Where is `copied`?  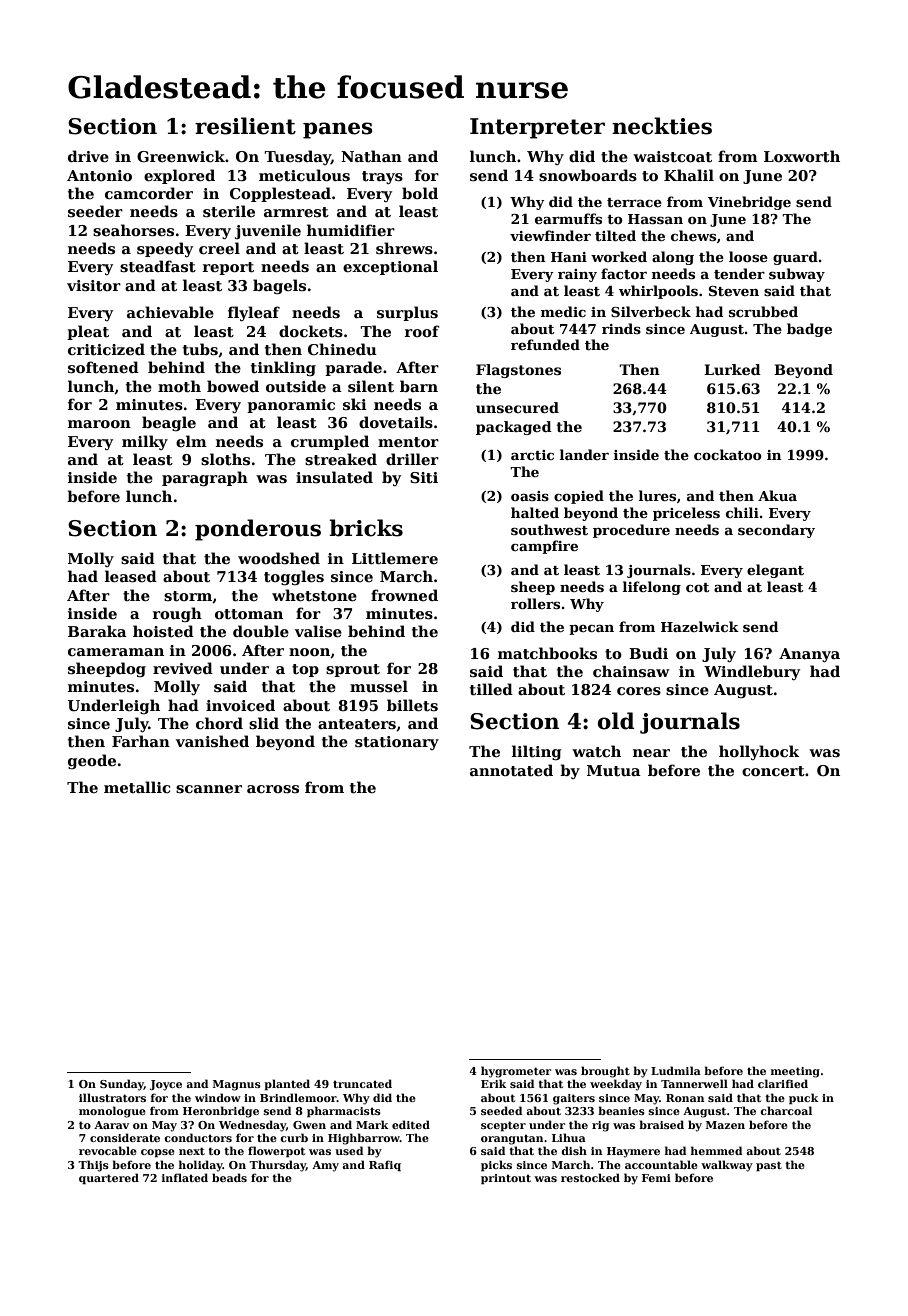 copied is located at coordinates (579, 497).
